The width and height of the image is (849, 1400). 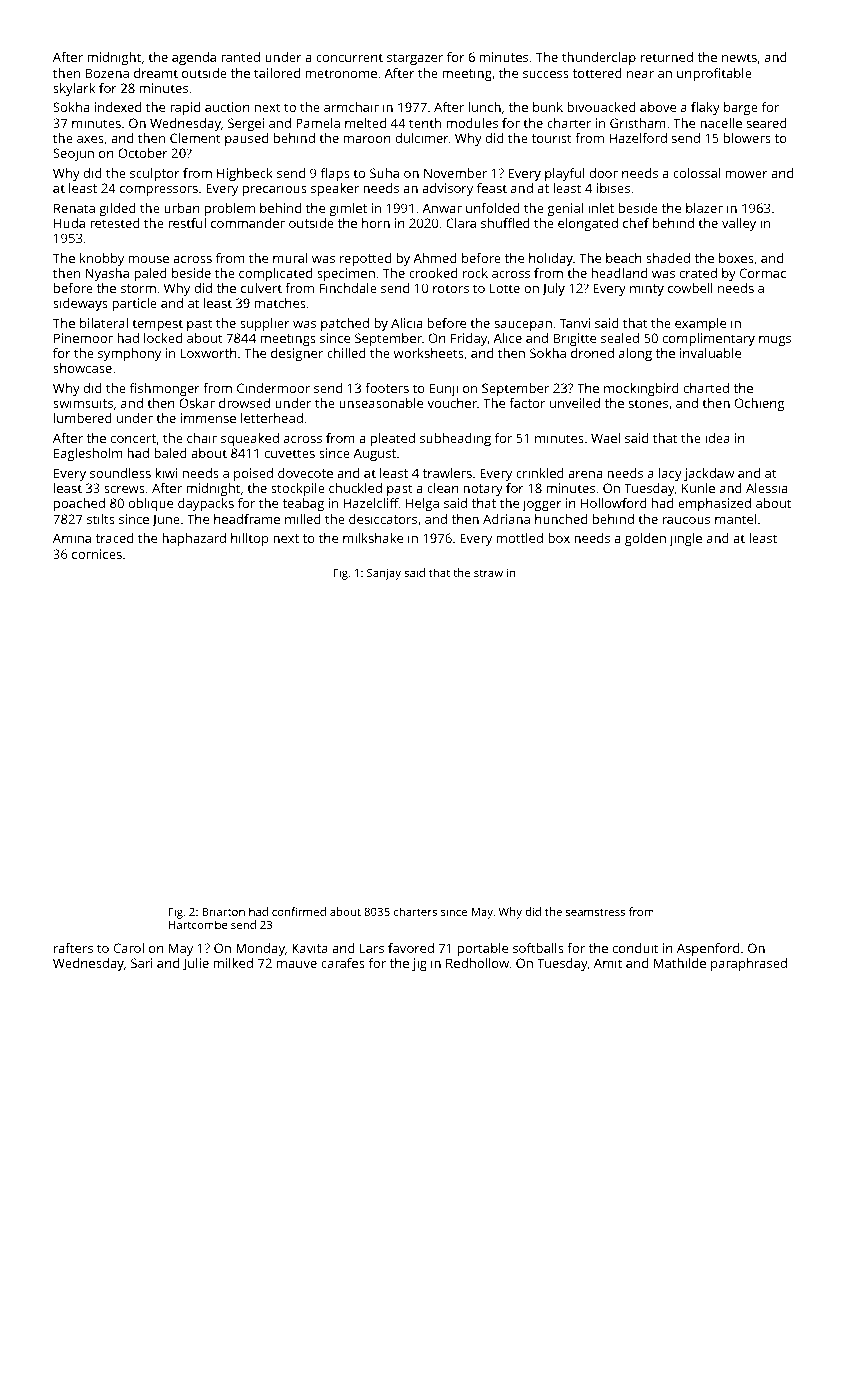 I want to click on Julie, so click(x=196, y=964).
